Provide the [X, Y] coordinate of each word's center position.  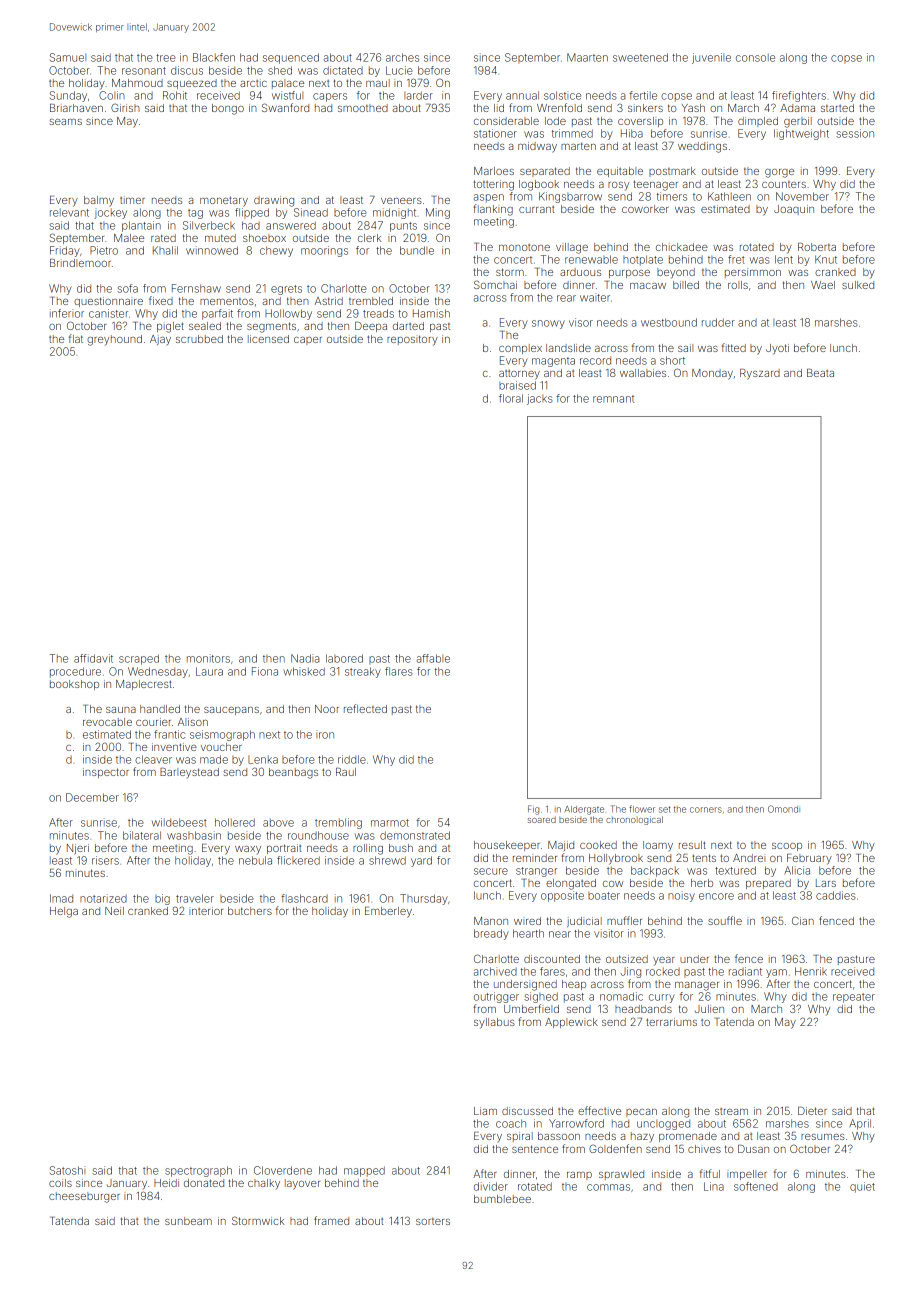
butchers [250, 911]
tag [195, 214]
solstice [562, 95]
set [665, 809]
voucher [221, 747]
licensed [268, 339]
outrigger [496, 997]
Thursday [424, 899]
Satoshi [67, 1170]
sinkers [645, 108]
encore [716, 896]
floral [511, 398]
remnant [613, 399]
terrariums [671, 1022]
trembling [338, 823]
